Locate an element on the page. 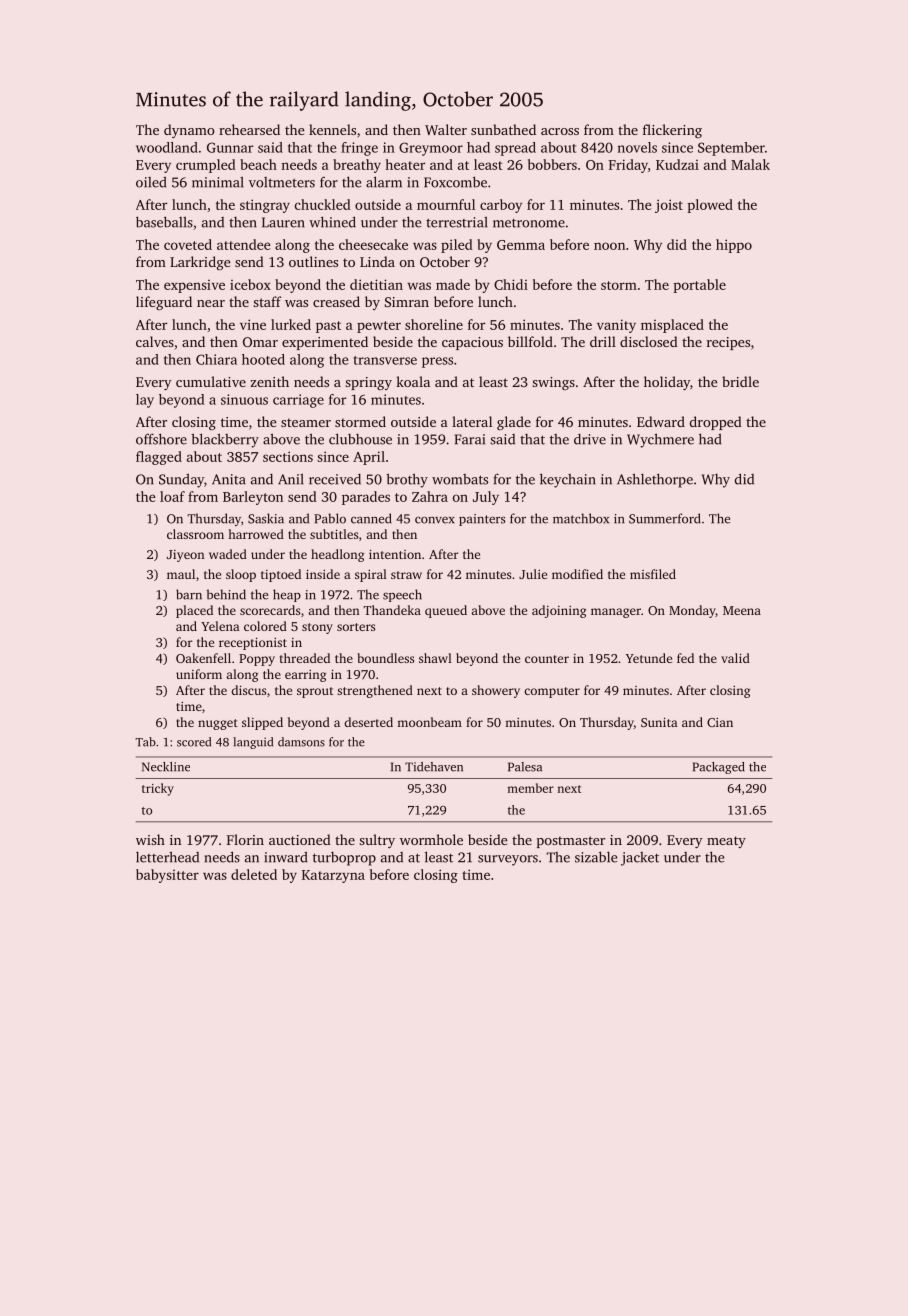  discus is located at coordinates (249, 690).
